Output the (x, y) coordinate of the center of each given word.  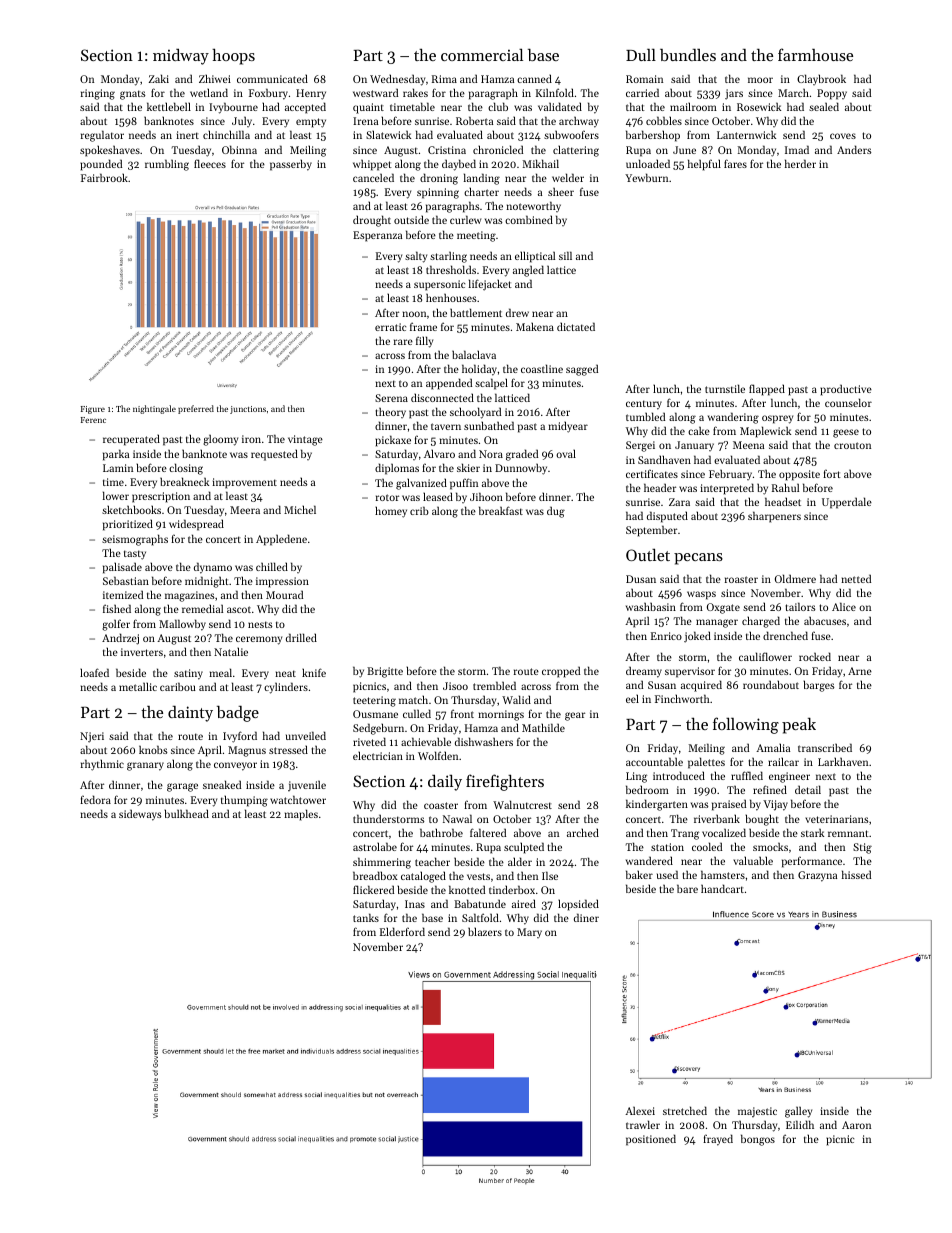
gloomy (220, 440)
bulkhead (186, 813)
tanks (366, 917)
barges (819, 686)
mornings (501, 715)
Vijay (775, 805)
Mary (529, 933)
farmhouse (815, 54)
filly (424, 342)
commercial (482, 54)
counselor (848, 402)
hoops (233, 57)
